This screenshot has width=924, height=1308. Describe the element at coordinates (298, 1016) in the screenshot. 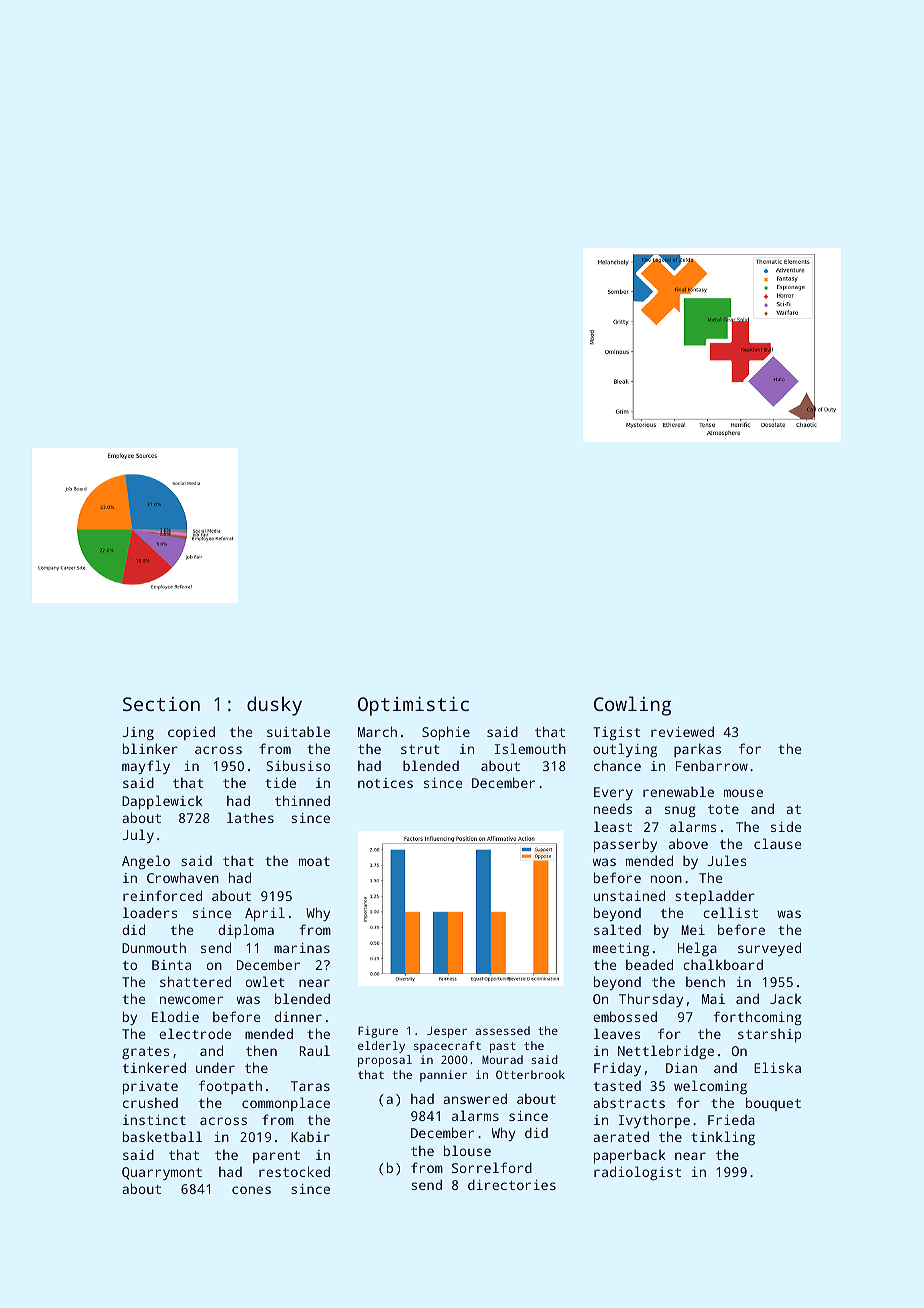

I see `dinner` at that location.
